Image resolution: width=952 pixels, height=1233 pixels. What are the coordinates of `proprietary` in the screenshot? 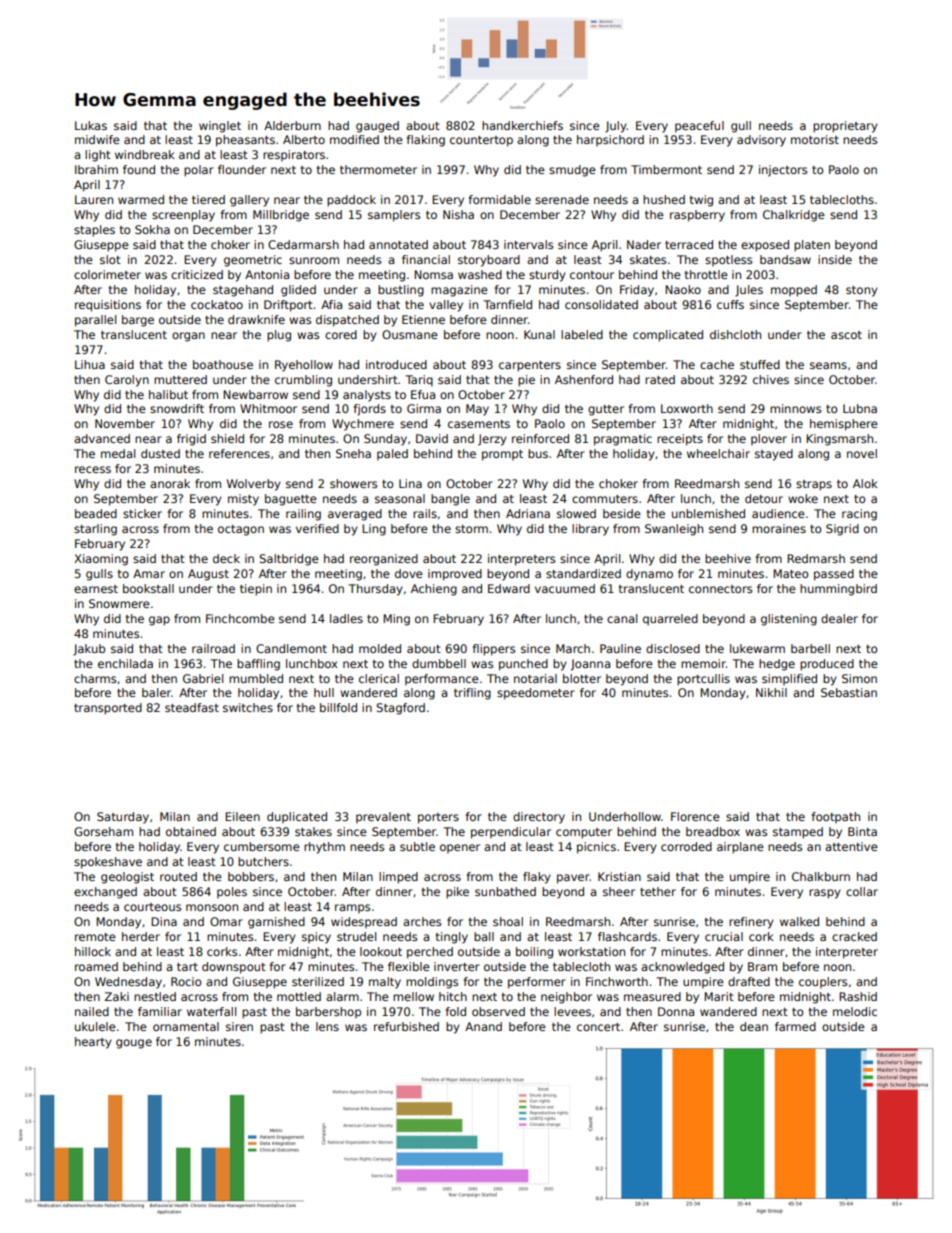 It's located at (845, 127).
